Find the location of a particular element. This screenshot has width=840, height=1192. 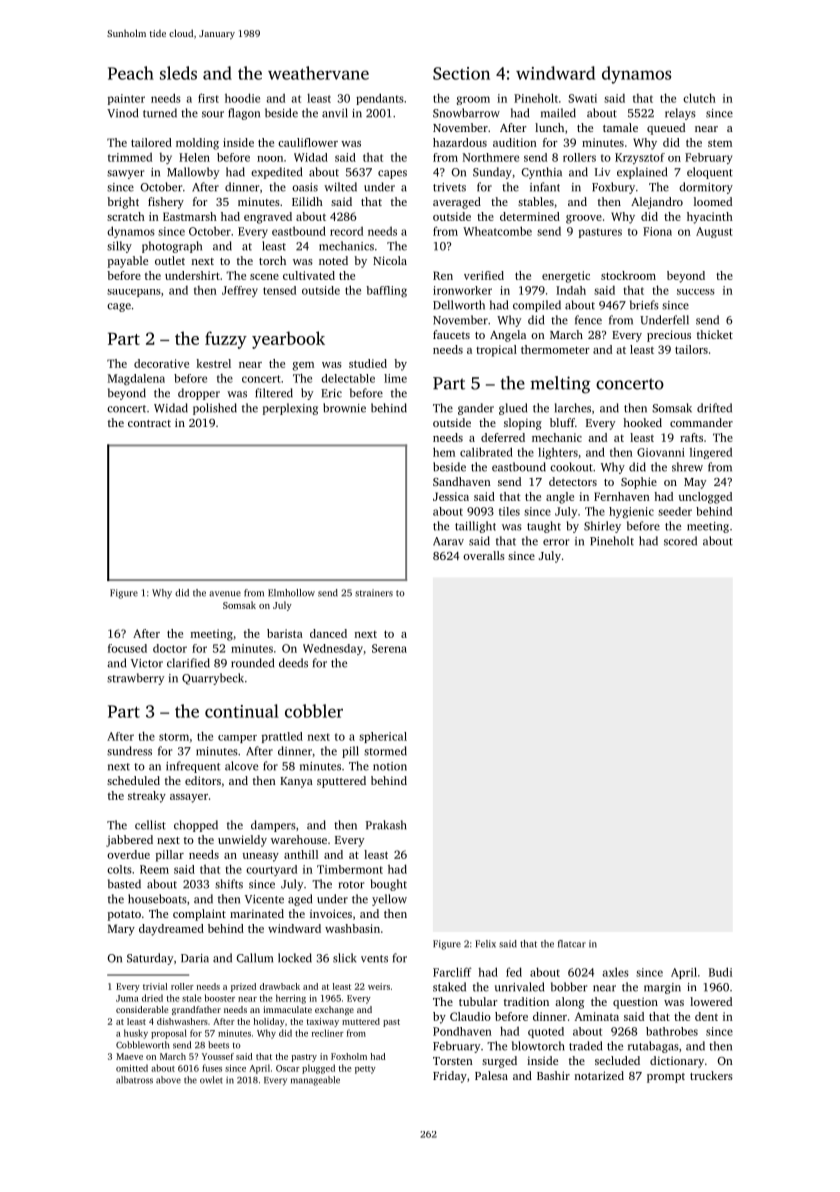

hem is located at coordinates (444, 452).
